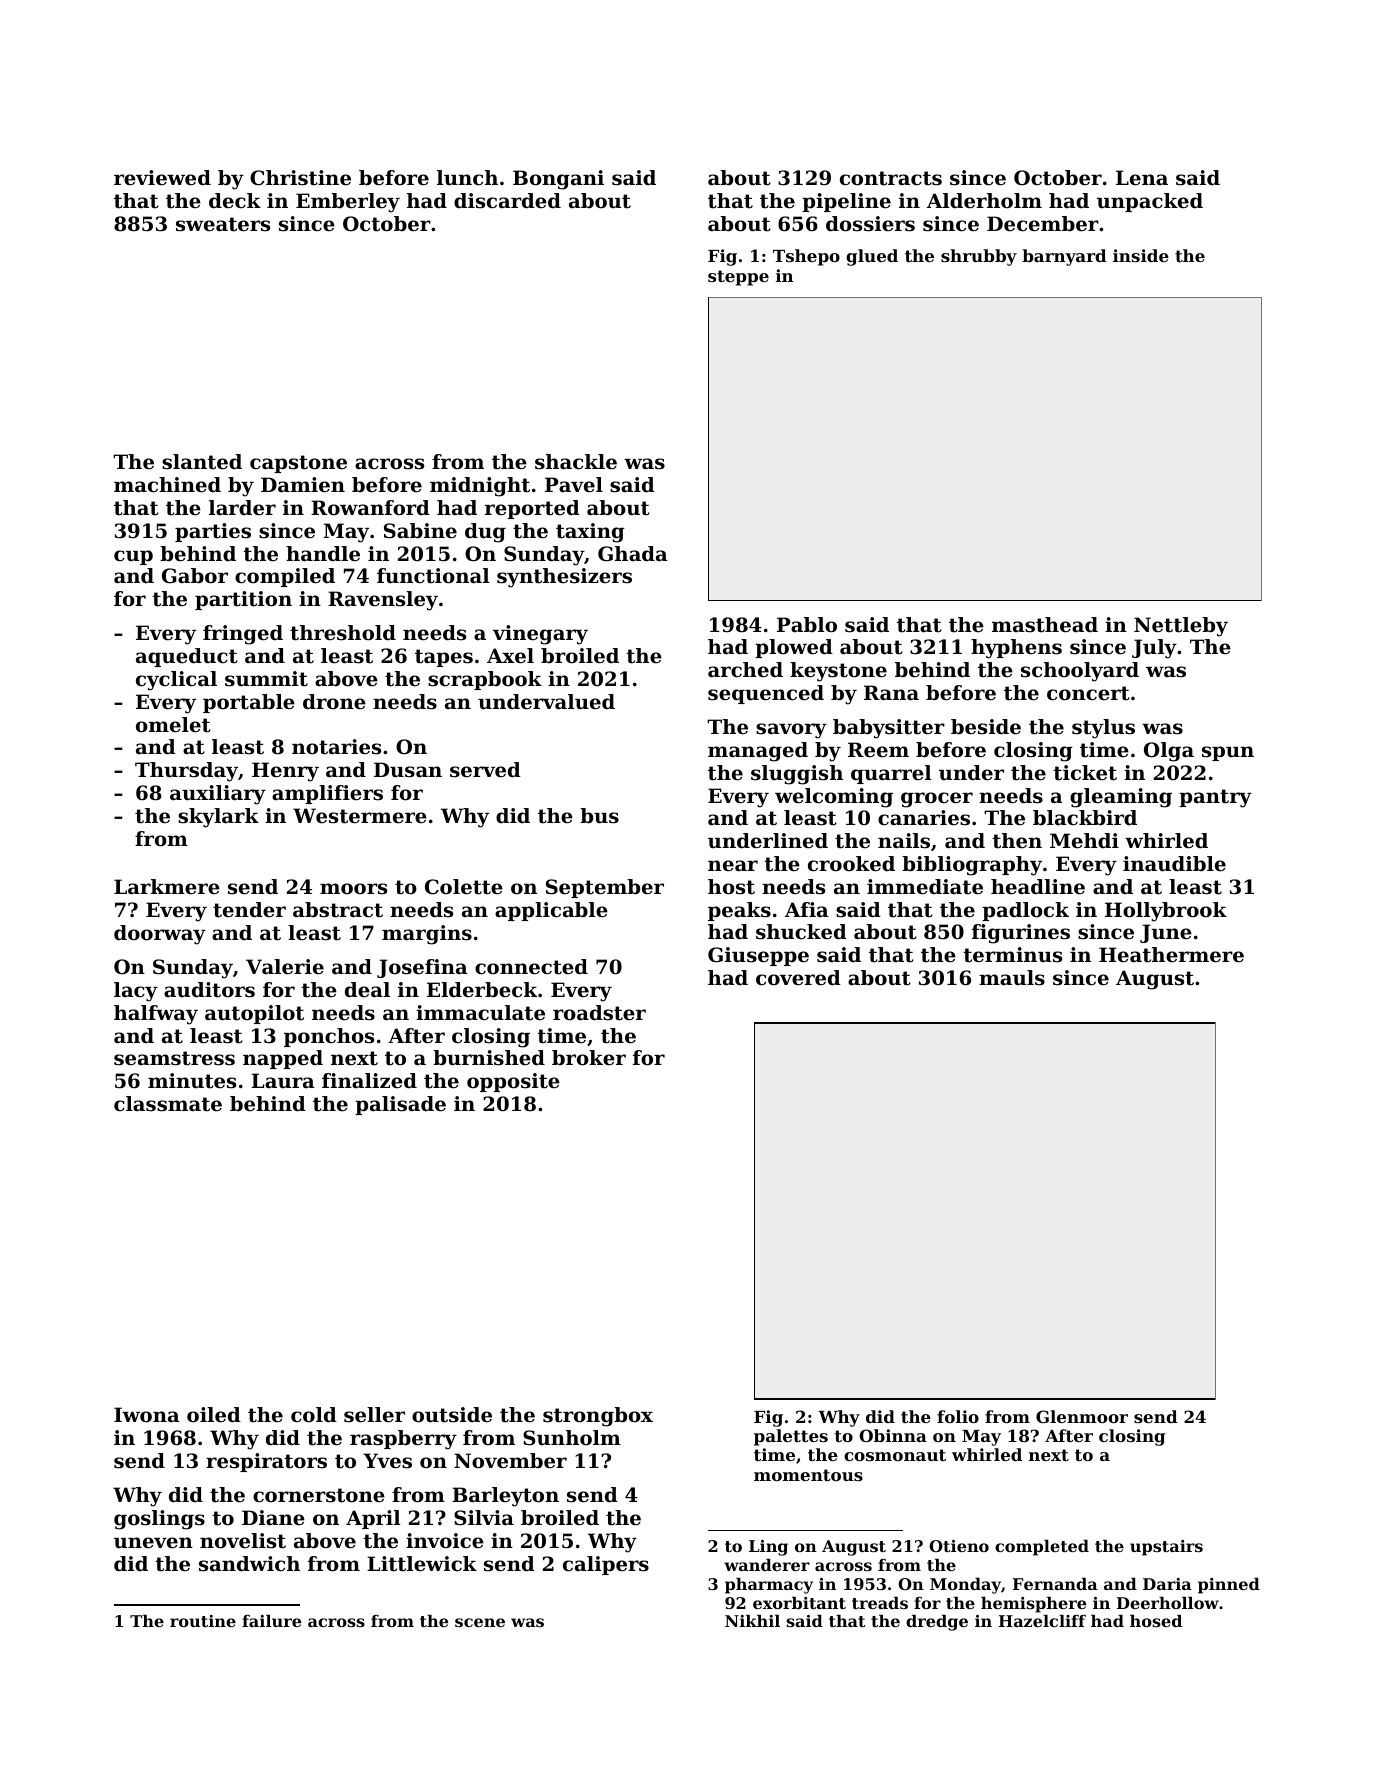 The height and width of the screenshot is (1780, 1376). What do you see at coordinates (153, 1543) in the screenshot?
I see `uneven` at bounding box center [153, 1543].
